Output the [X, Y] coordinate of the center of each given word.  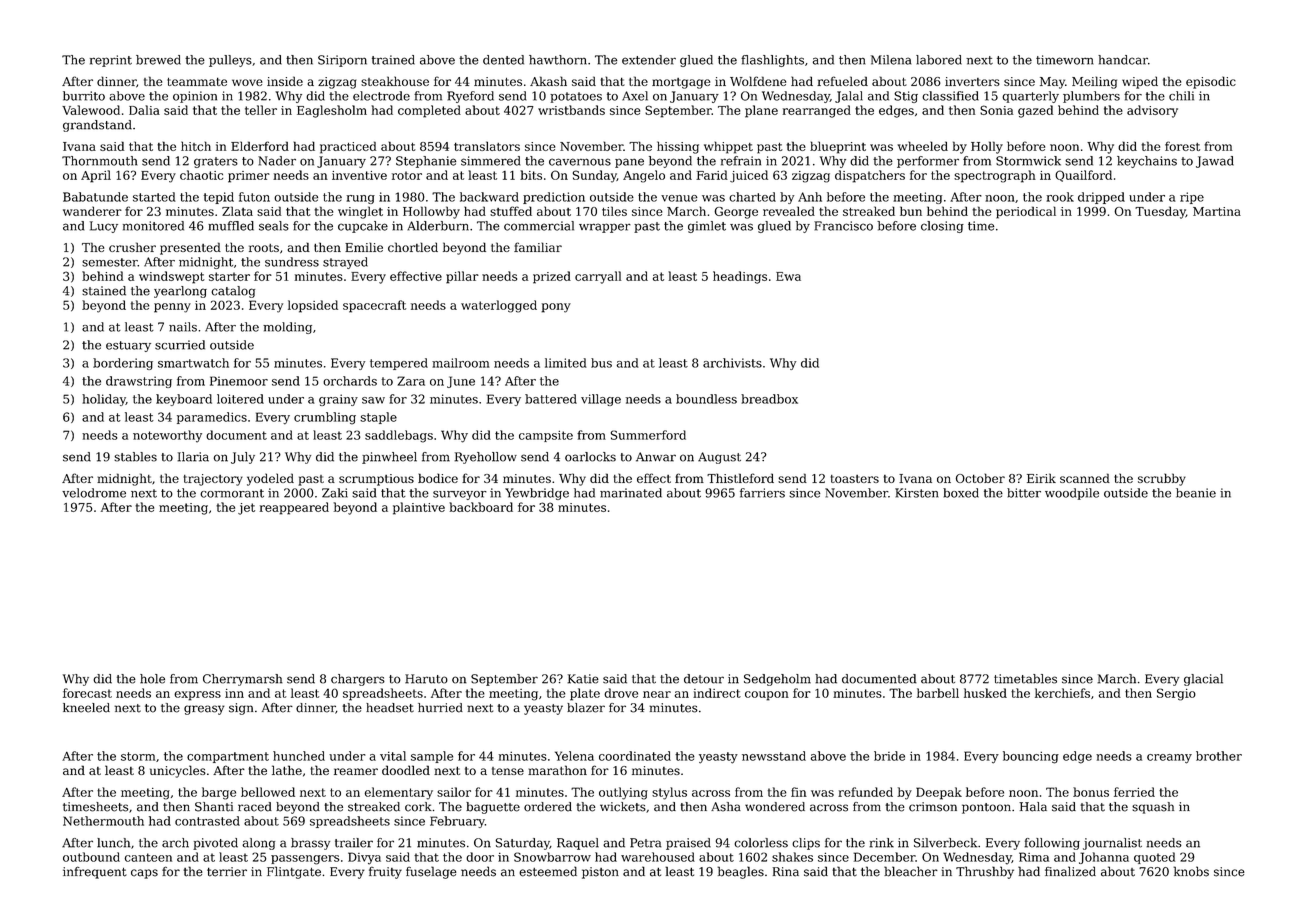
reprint [111, 61]
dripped [1101, 198]
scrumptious [376, 480]
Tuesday [1160, 212]
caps [144, 874]
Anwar [656, 457]
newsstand [774, 756]
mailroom [461, 363]
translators [487, 146]
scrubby [1162, 479]
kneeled [86, 708]
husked [985, 693]
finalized [1070, 871]
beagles [740, 872]
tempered [399, 364]
